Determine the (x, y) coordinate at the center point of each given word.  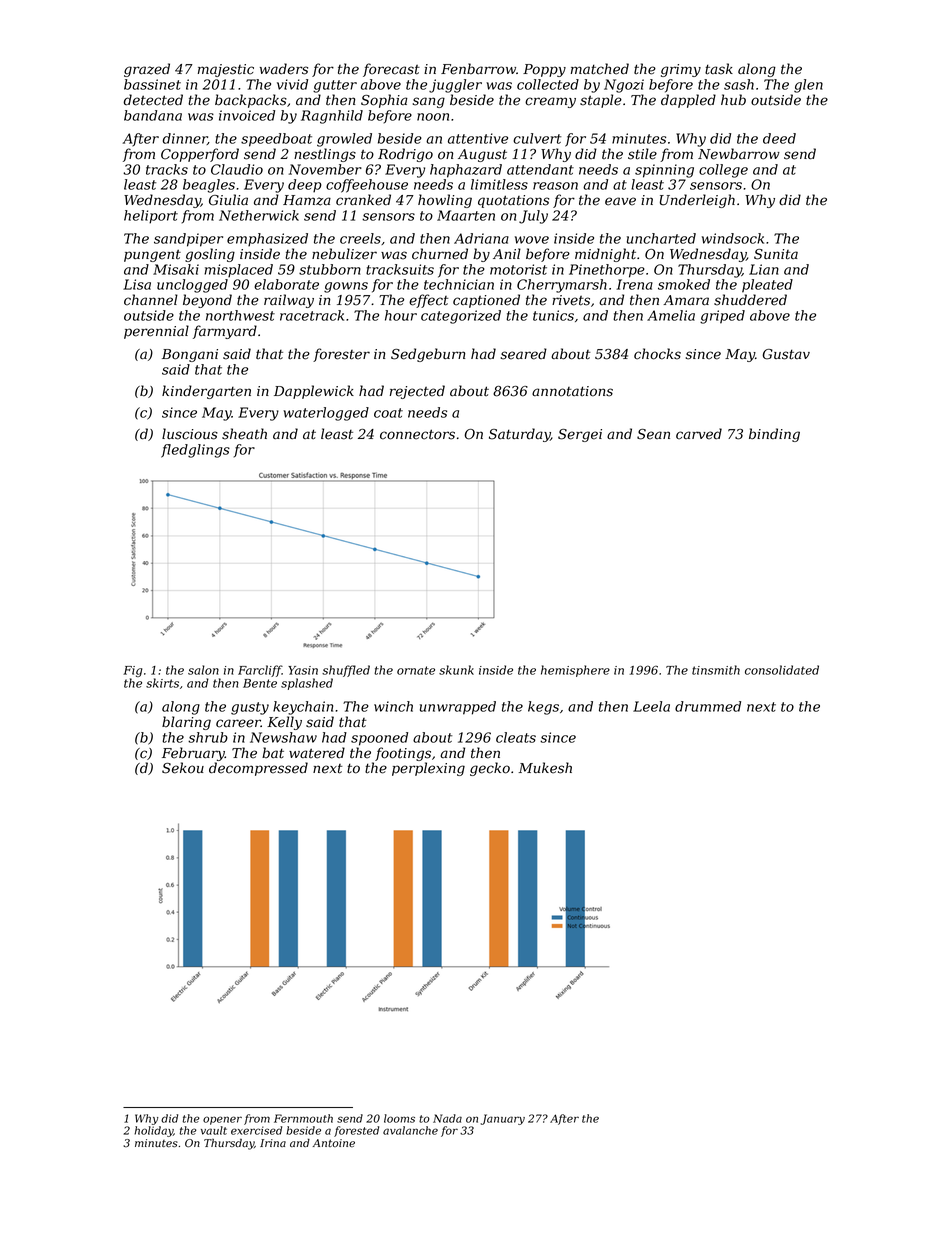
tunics (553, 315)
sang (429, 102)
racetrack (312, 315)
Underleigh (697, 201)
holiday (153, 1131)
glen (808, 86)
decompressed (258, 769)
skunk (456, 670)
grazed (147, 70)
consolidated (782, 670)
